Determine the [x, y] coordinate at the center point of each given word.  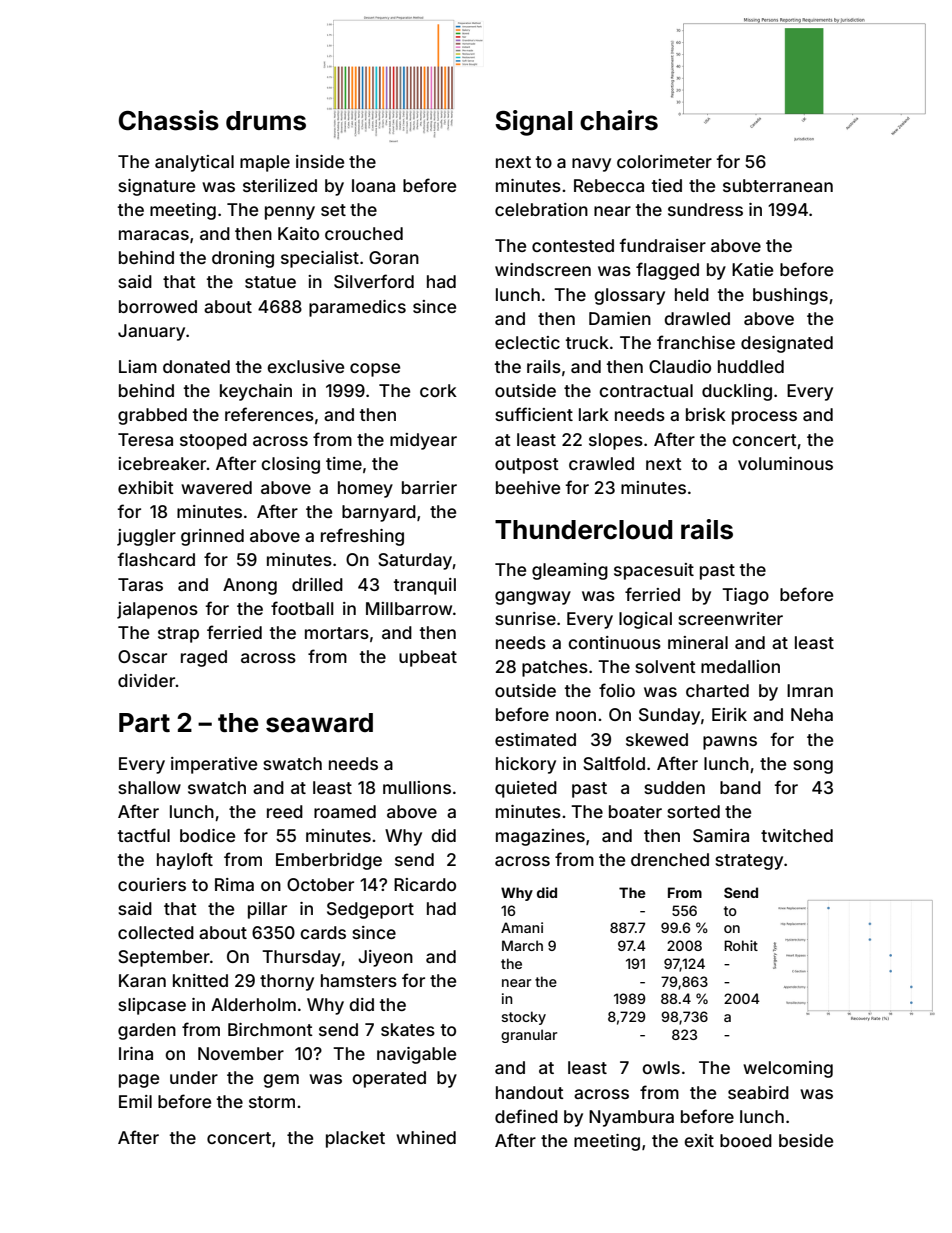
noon [576, 716]
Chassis [169, 120]
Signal [533, 123]
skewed [657, 739]
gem [281, 1081]
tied [666, 185]
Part [144, 723]
